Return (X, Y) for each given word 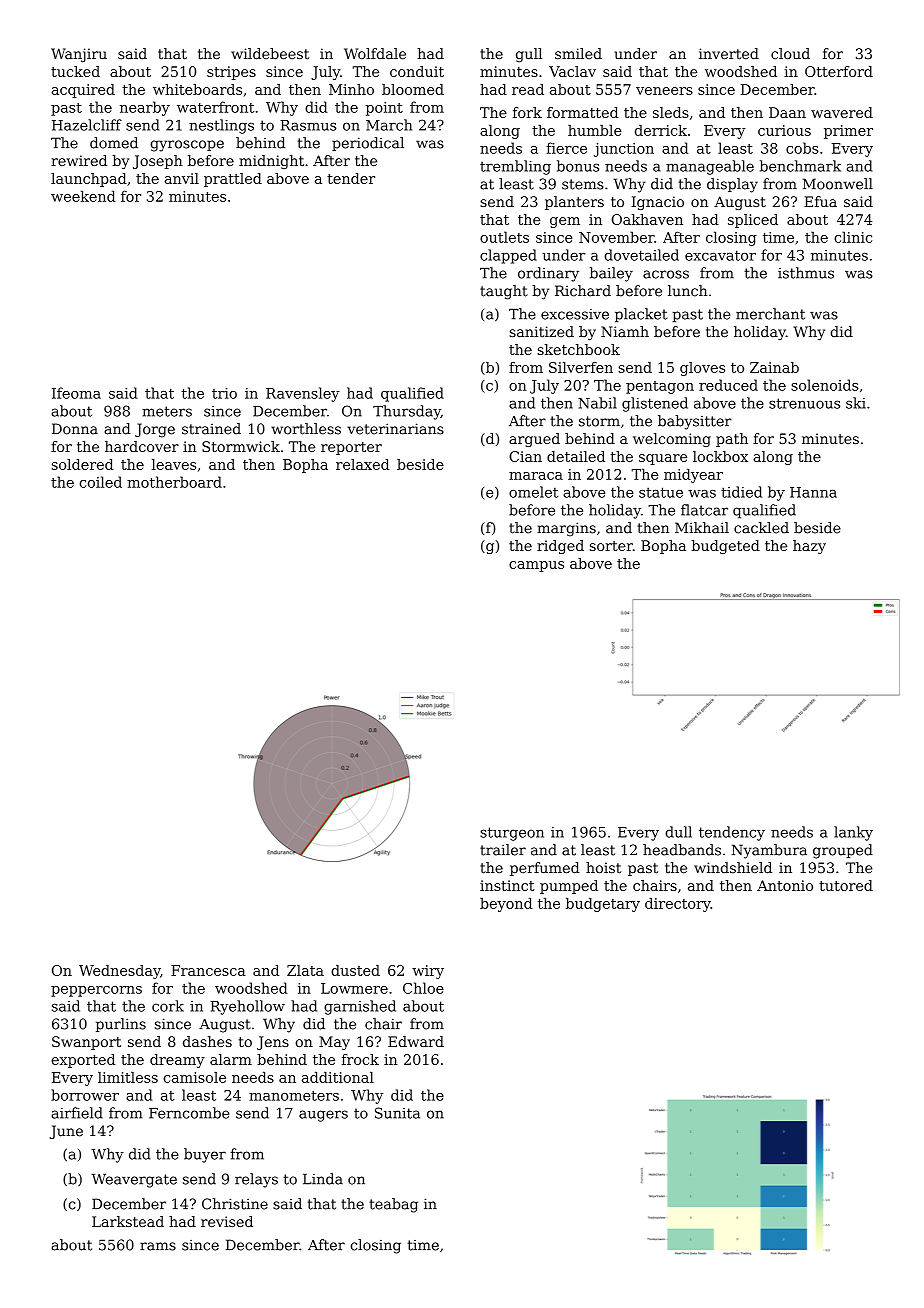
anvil (181, 178)
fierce (566, 148)
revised (227, 1221)
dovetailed (641, 255)
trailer (503, 850)
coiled (100, 482)
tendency (732, 833)
